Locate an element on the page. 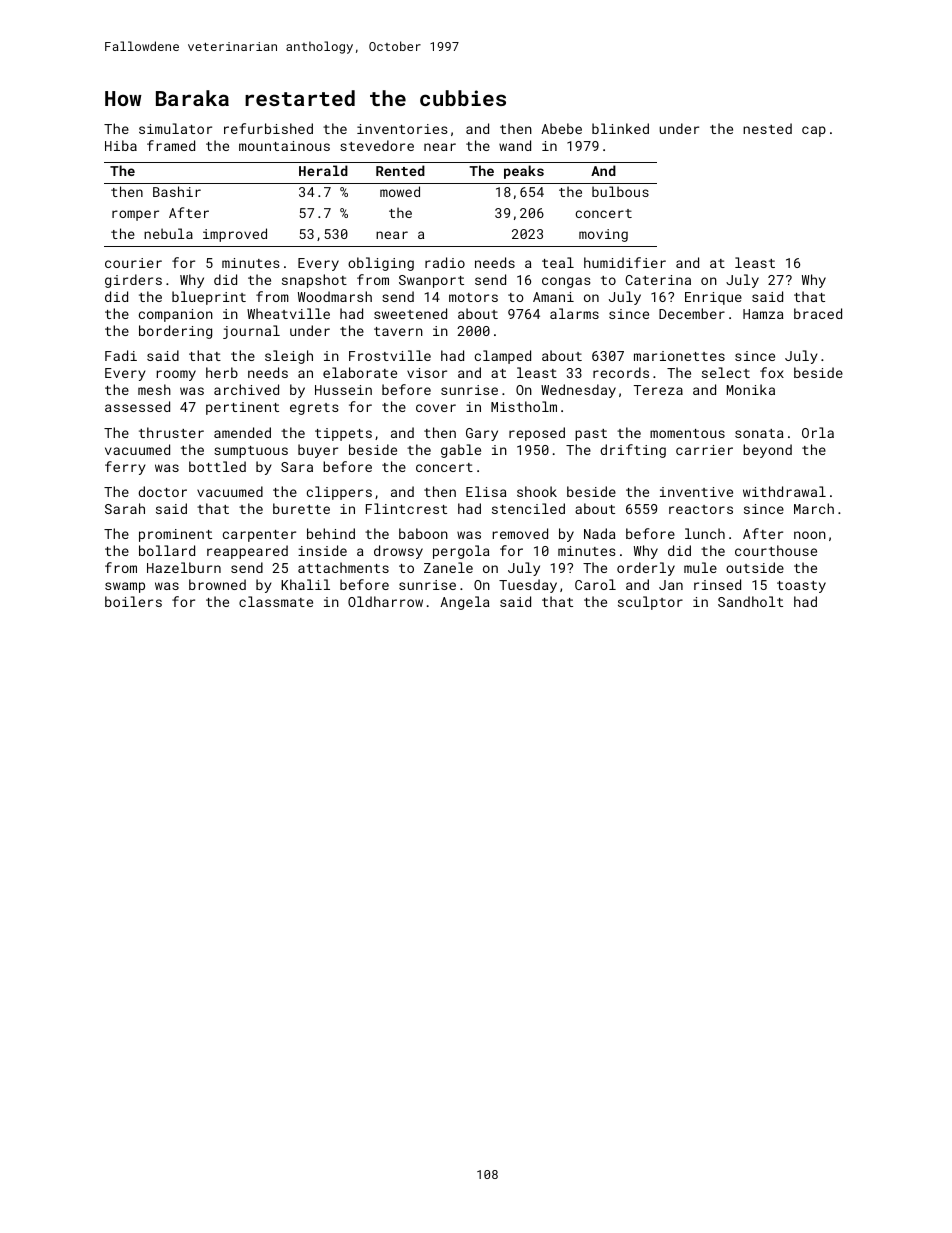 The width and height of the page is (952, 1233). browned is located at coordinates (217, 584).
